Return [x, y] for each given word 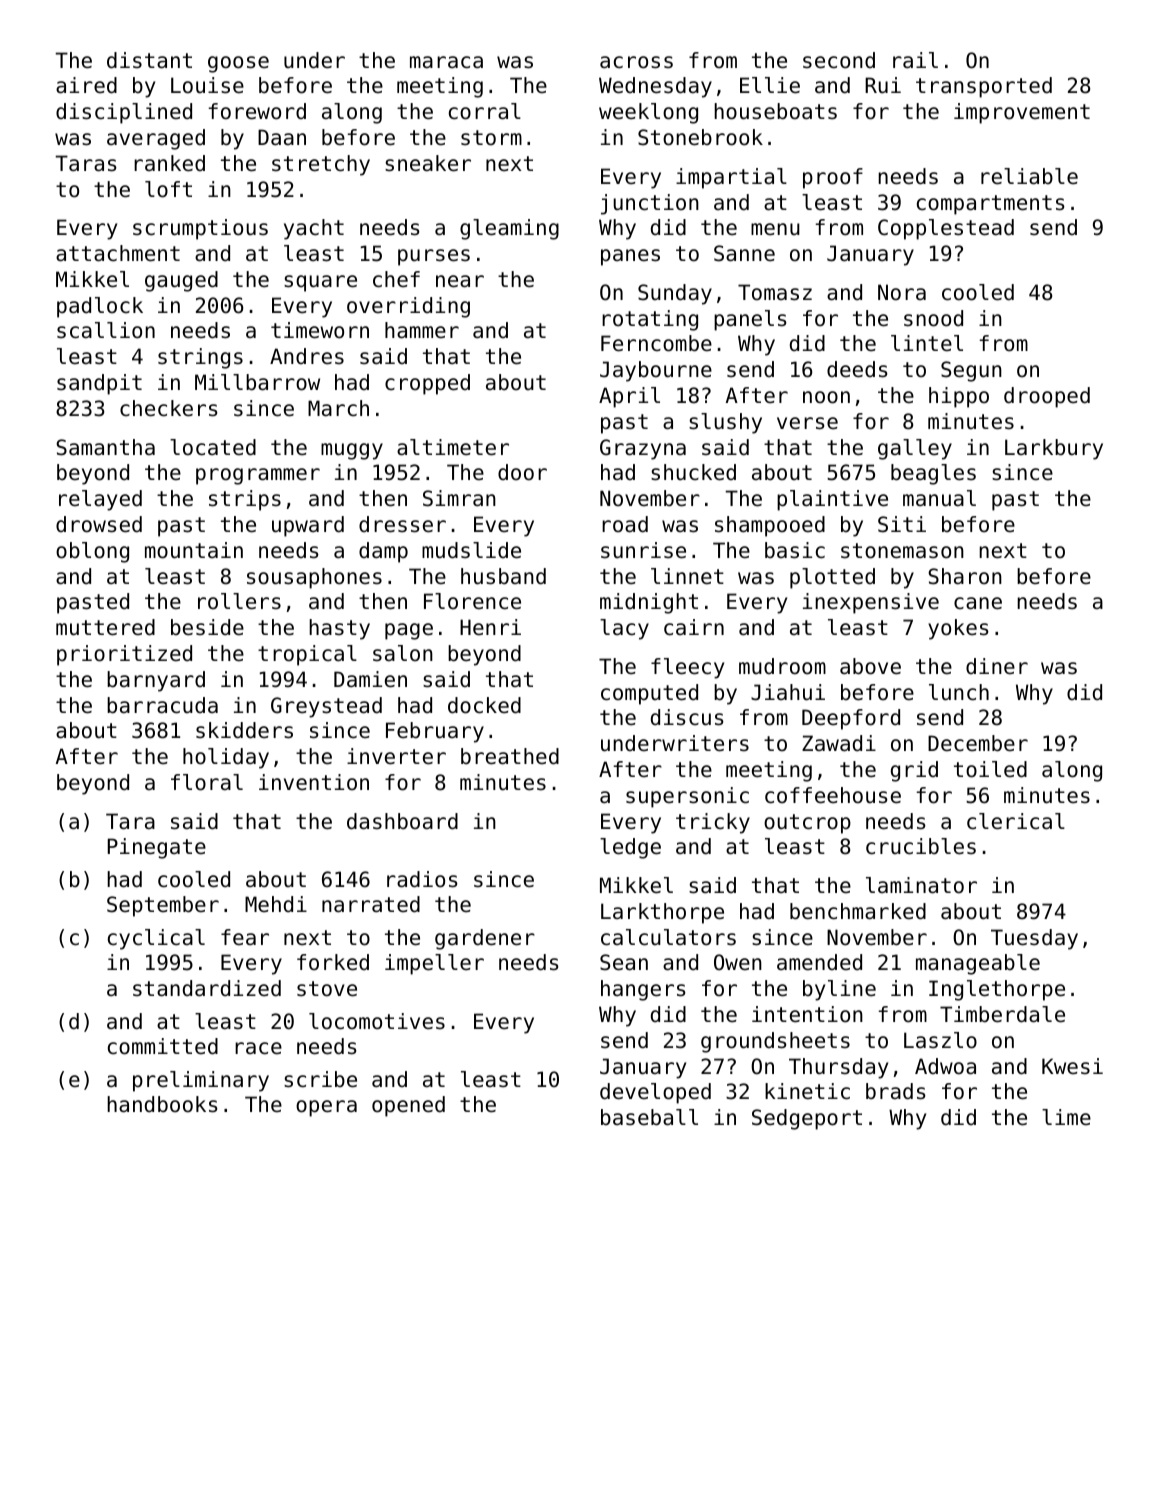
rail [915, 60]
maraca [446, 62]
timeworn [320, 330]
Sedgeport [807, 1119]
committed [163, 1046]
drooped [1047, 397]
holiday [226, 758]
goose [238, 64]
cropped [427, 384]
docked [484, 705]
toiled [990, 769]
